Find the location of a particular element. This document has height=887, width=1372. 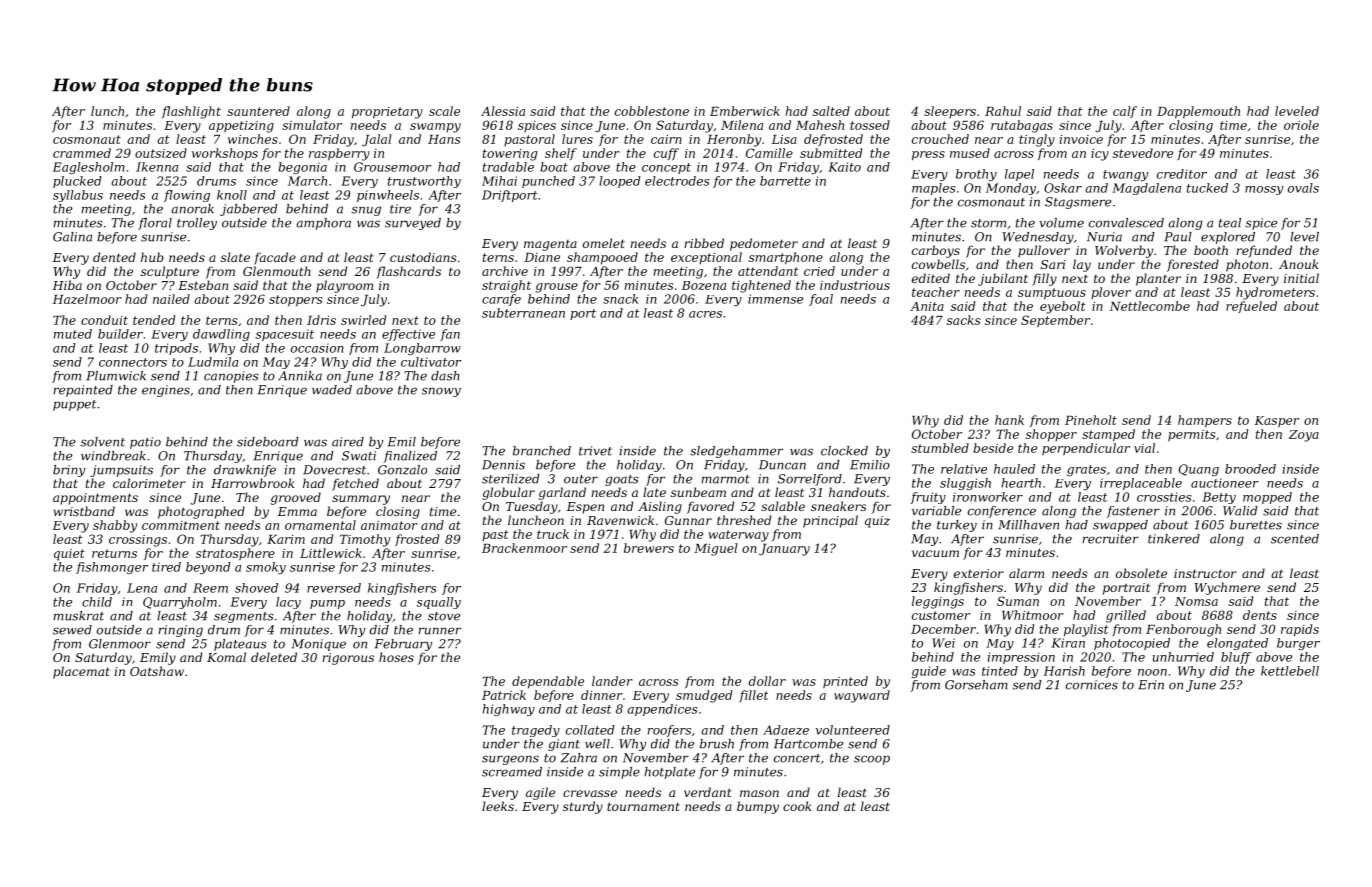

rigorous is located at coordinates (348, 659).
